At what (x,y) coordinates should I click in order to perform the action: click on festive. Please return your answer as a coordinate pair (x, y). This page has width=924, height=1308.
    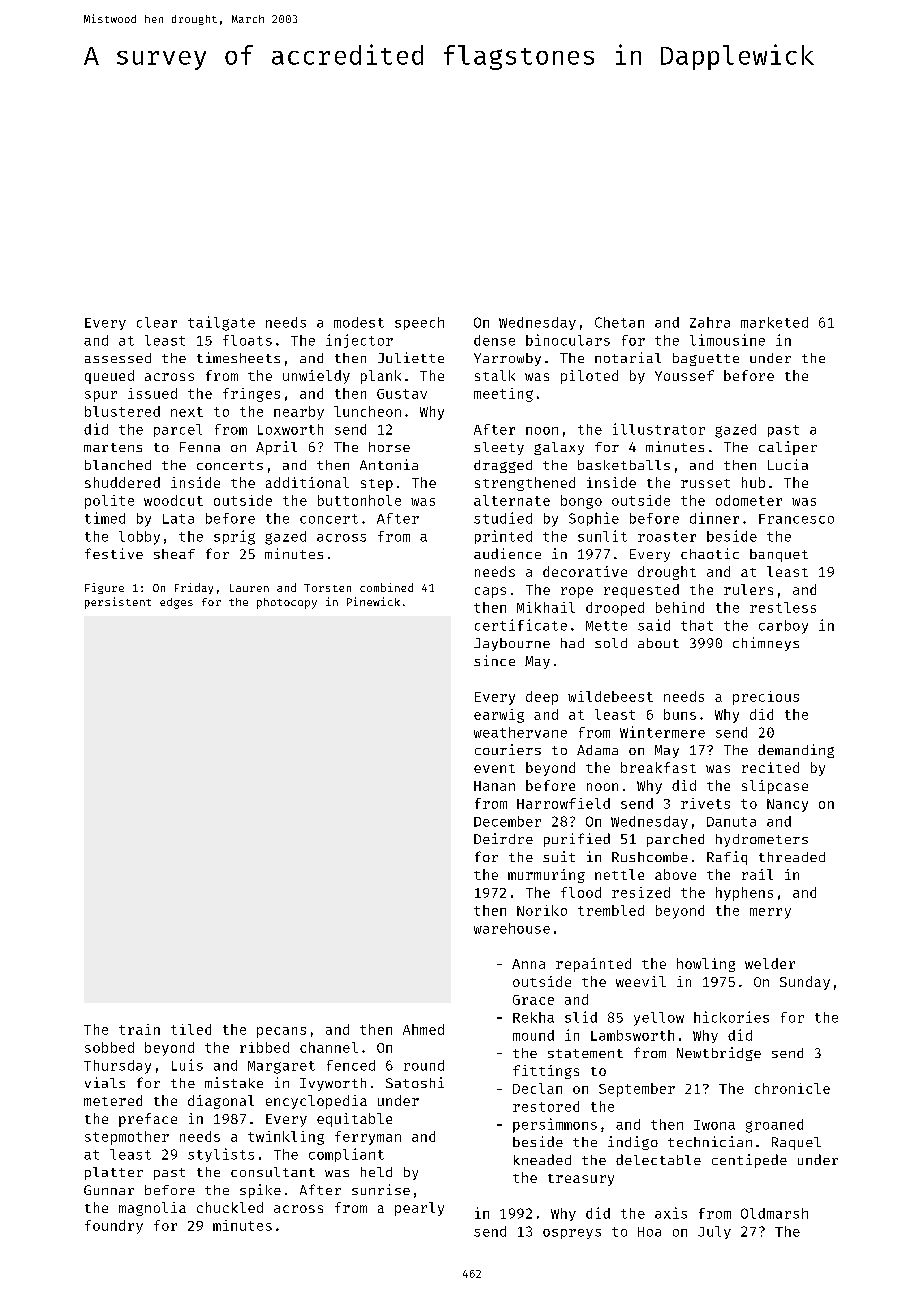
    Looking at the image, I should click on (114, 553).
